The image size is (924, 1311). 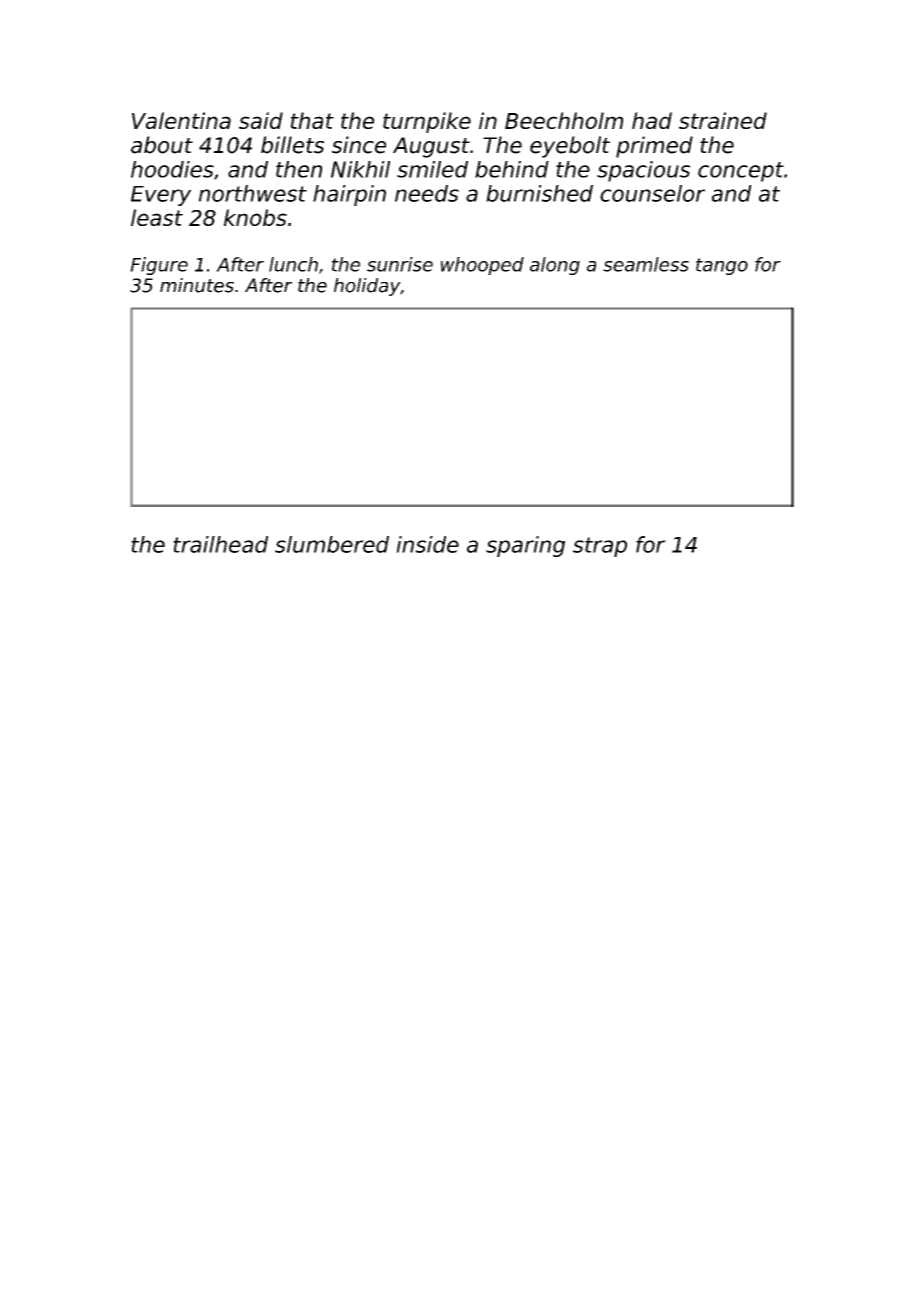 What do you see at coordinates (646, 264) in the screenshot?
I see `seamless` at bounding box center [646, 264].
